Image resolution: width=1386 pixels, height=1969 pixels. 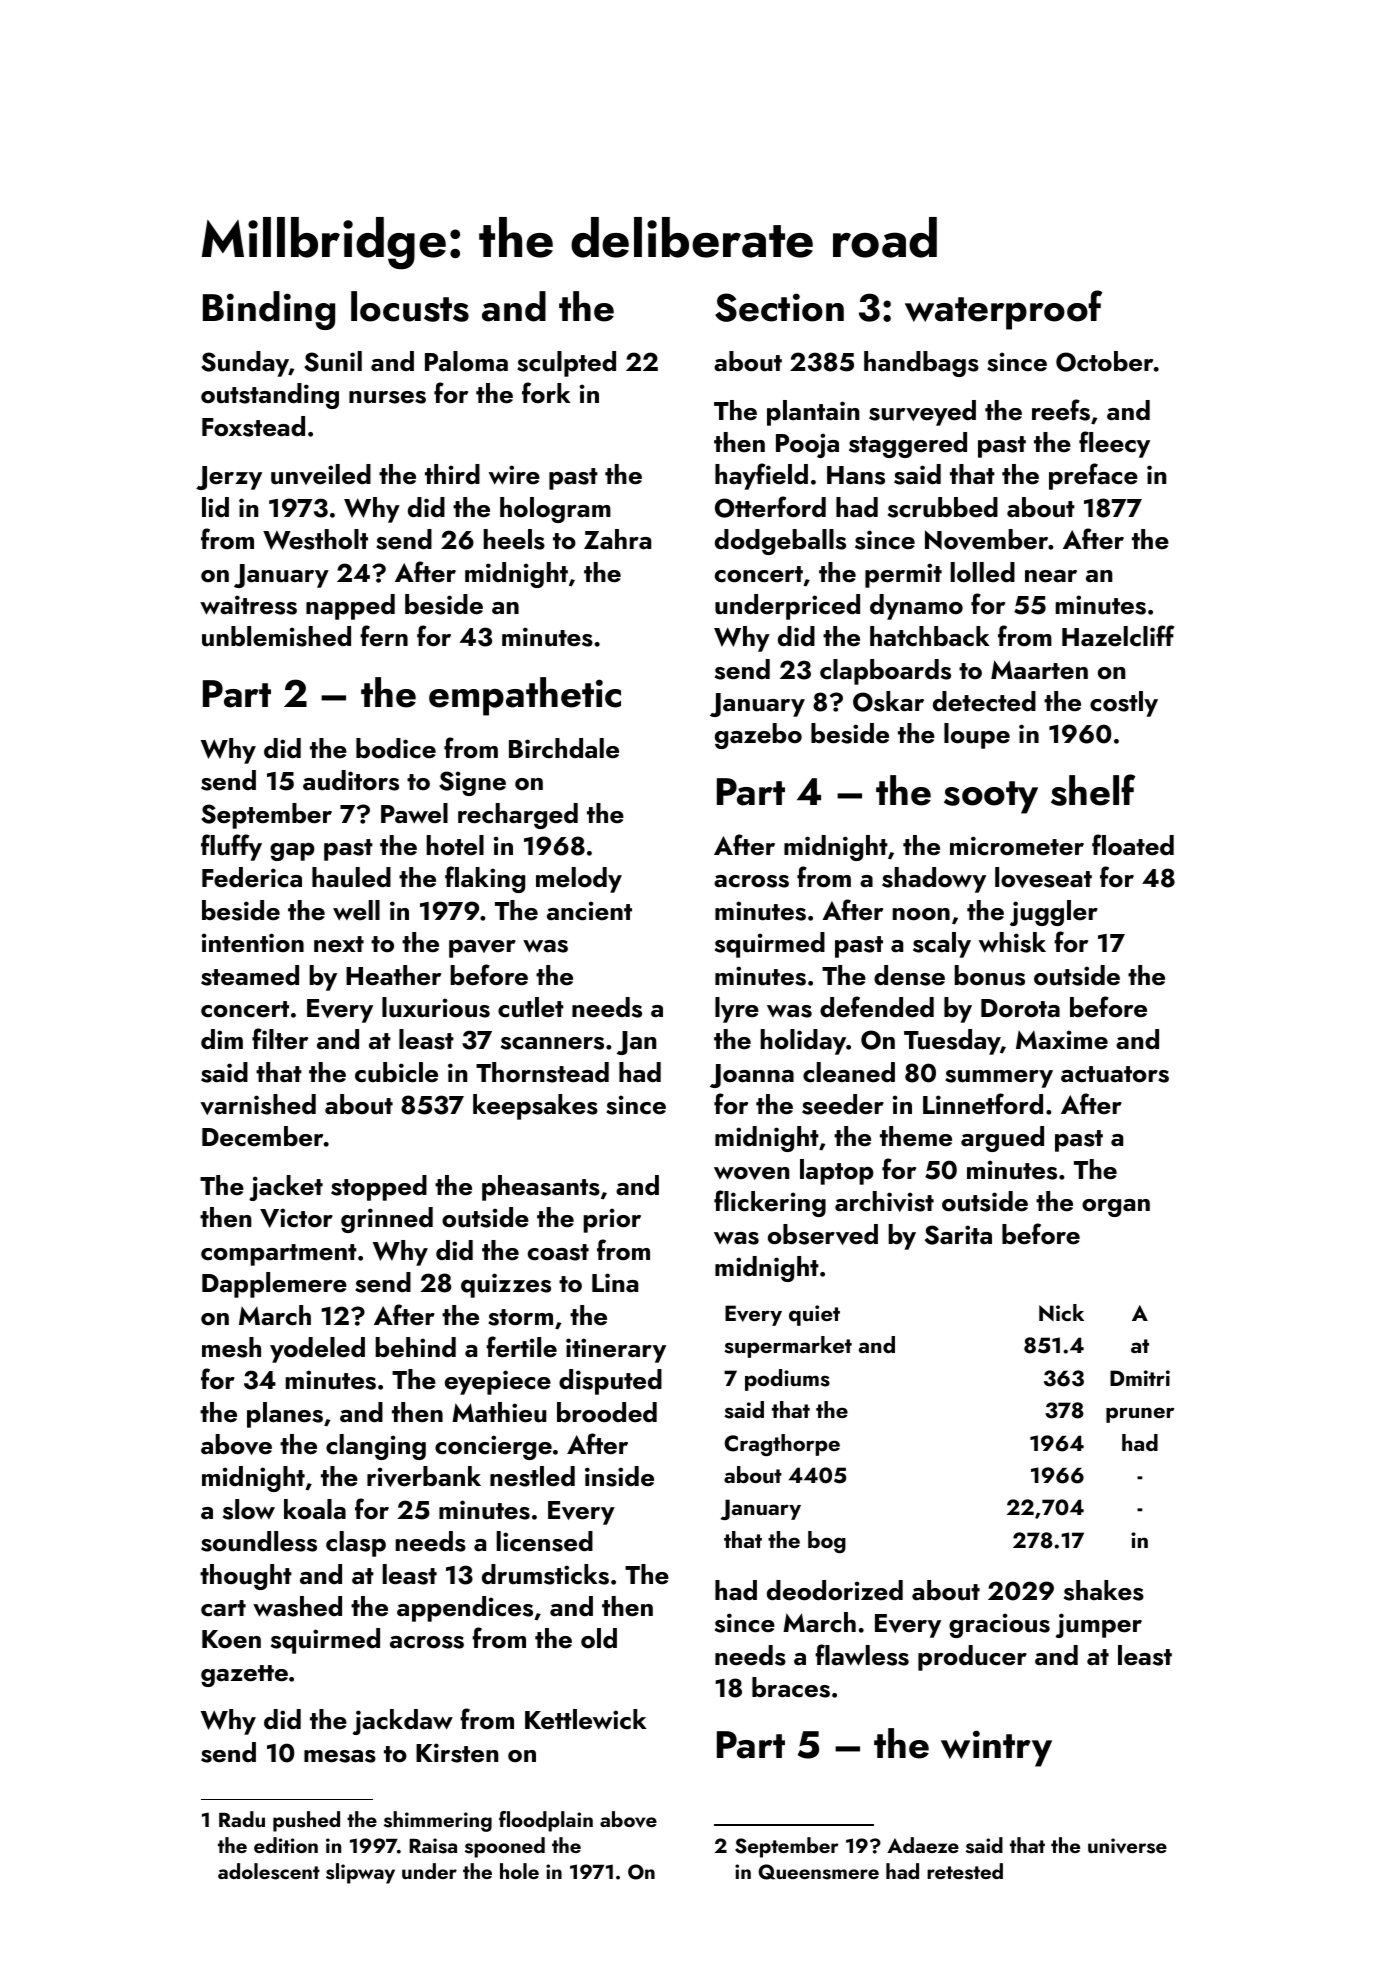 I want to click on universe, so click(x=1127, y=1846).
